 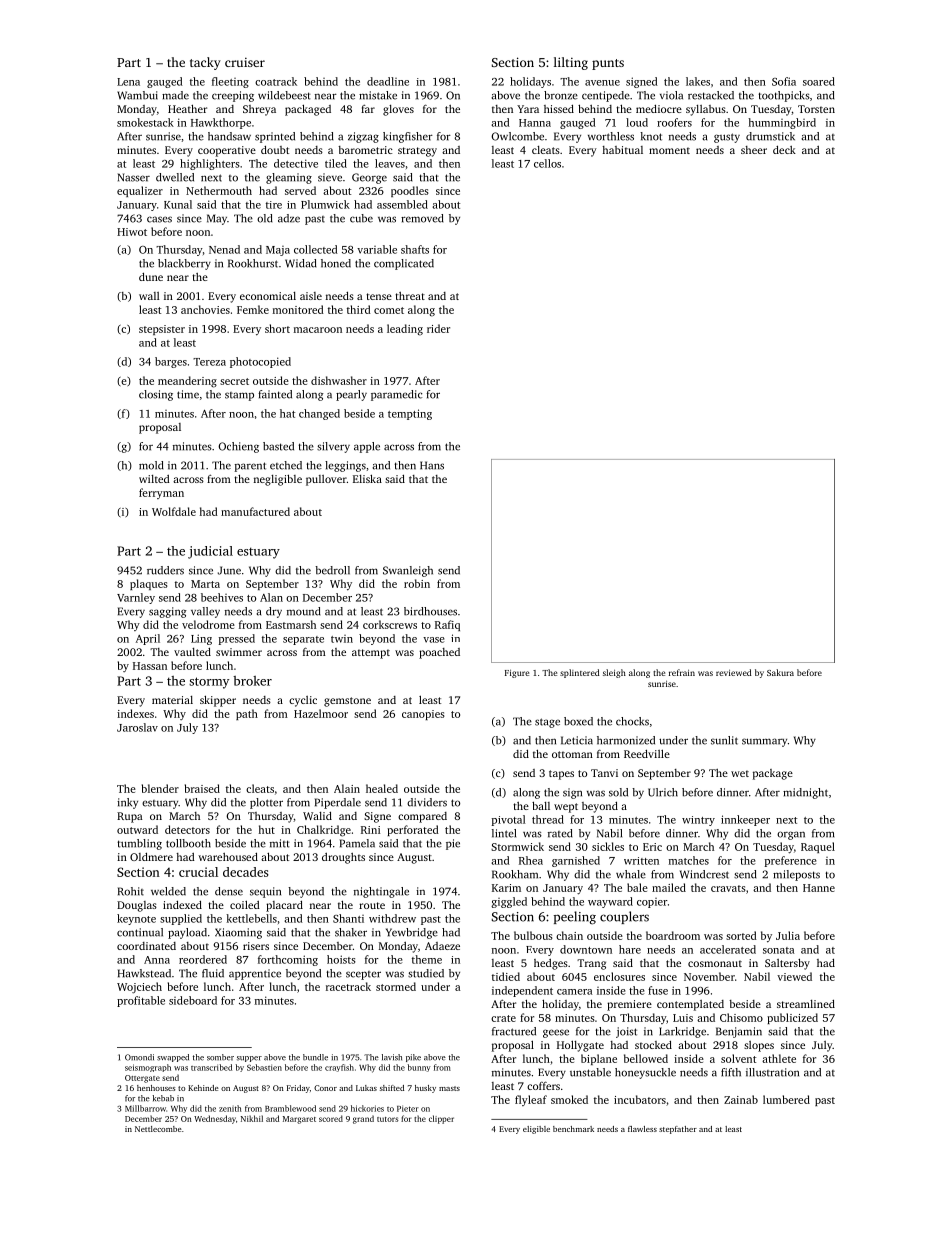 What do you see at coordinates (571, 63) in the screenshot?
I see `lilting` at bounding box center [571, 63].
